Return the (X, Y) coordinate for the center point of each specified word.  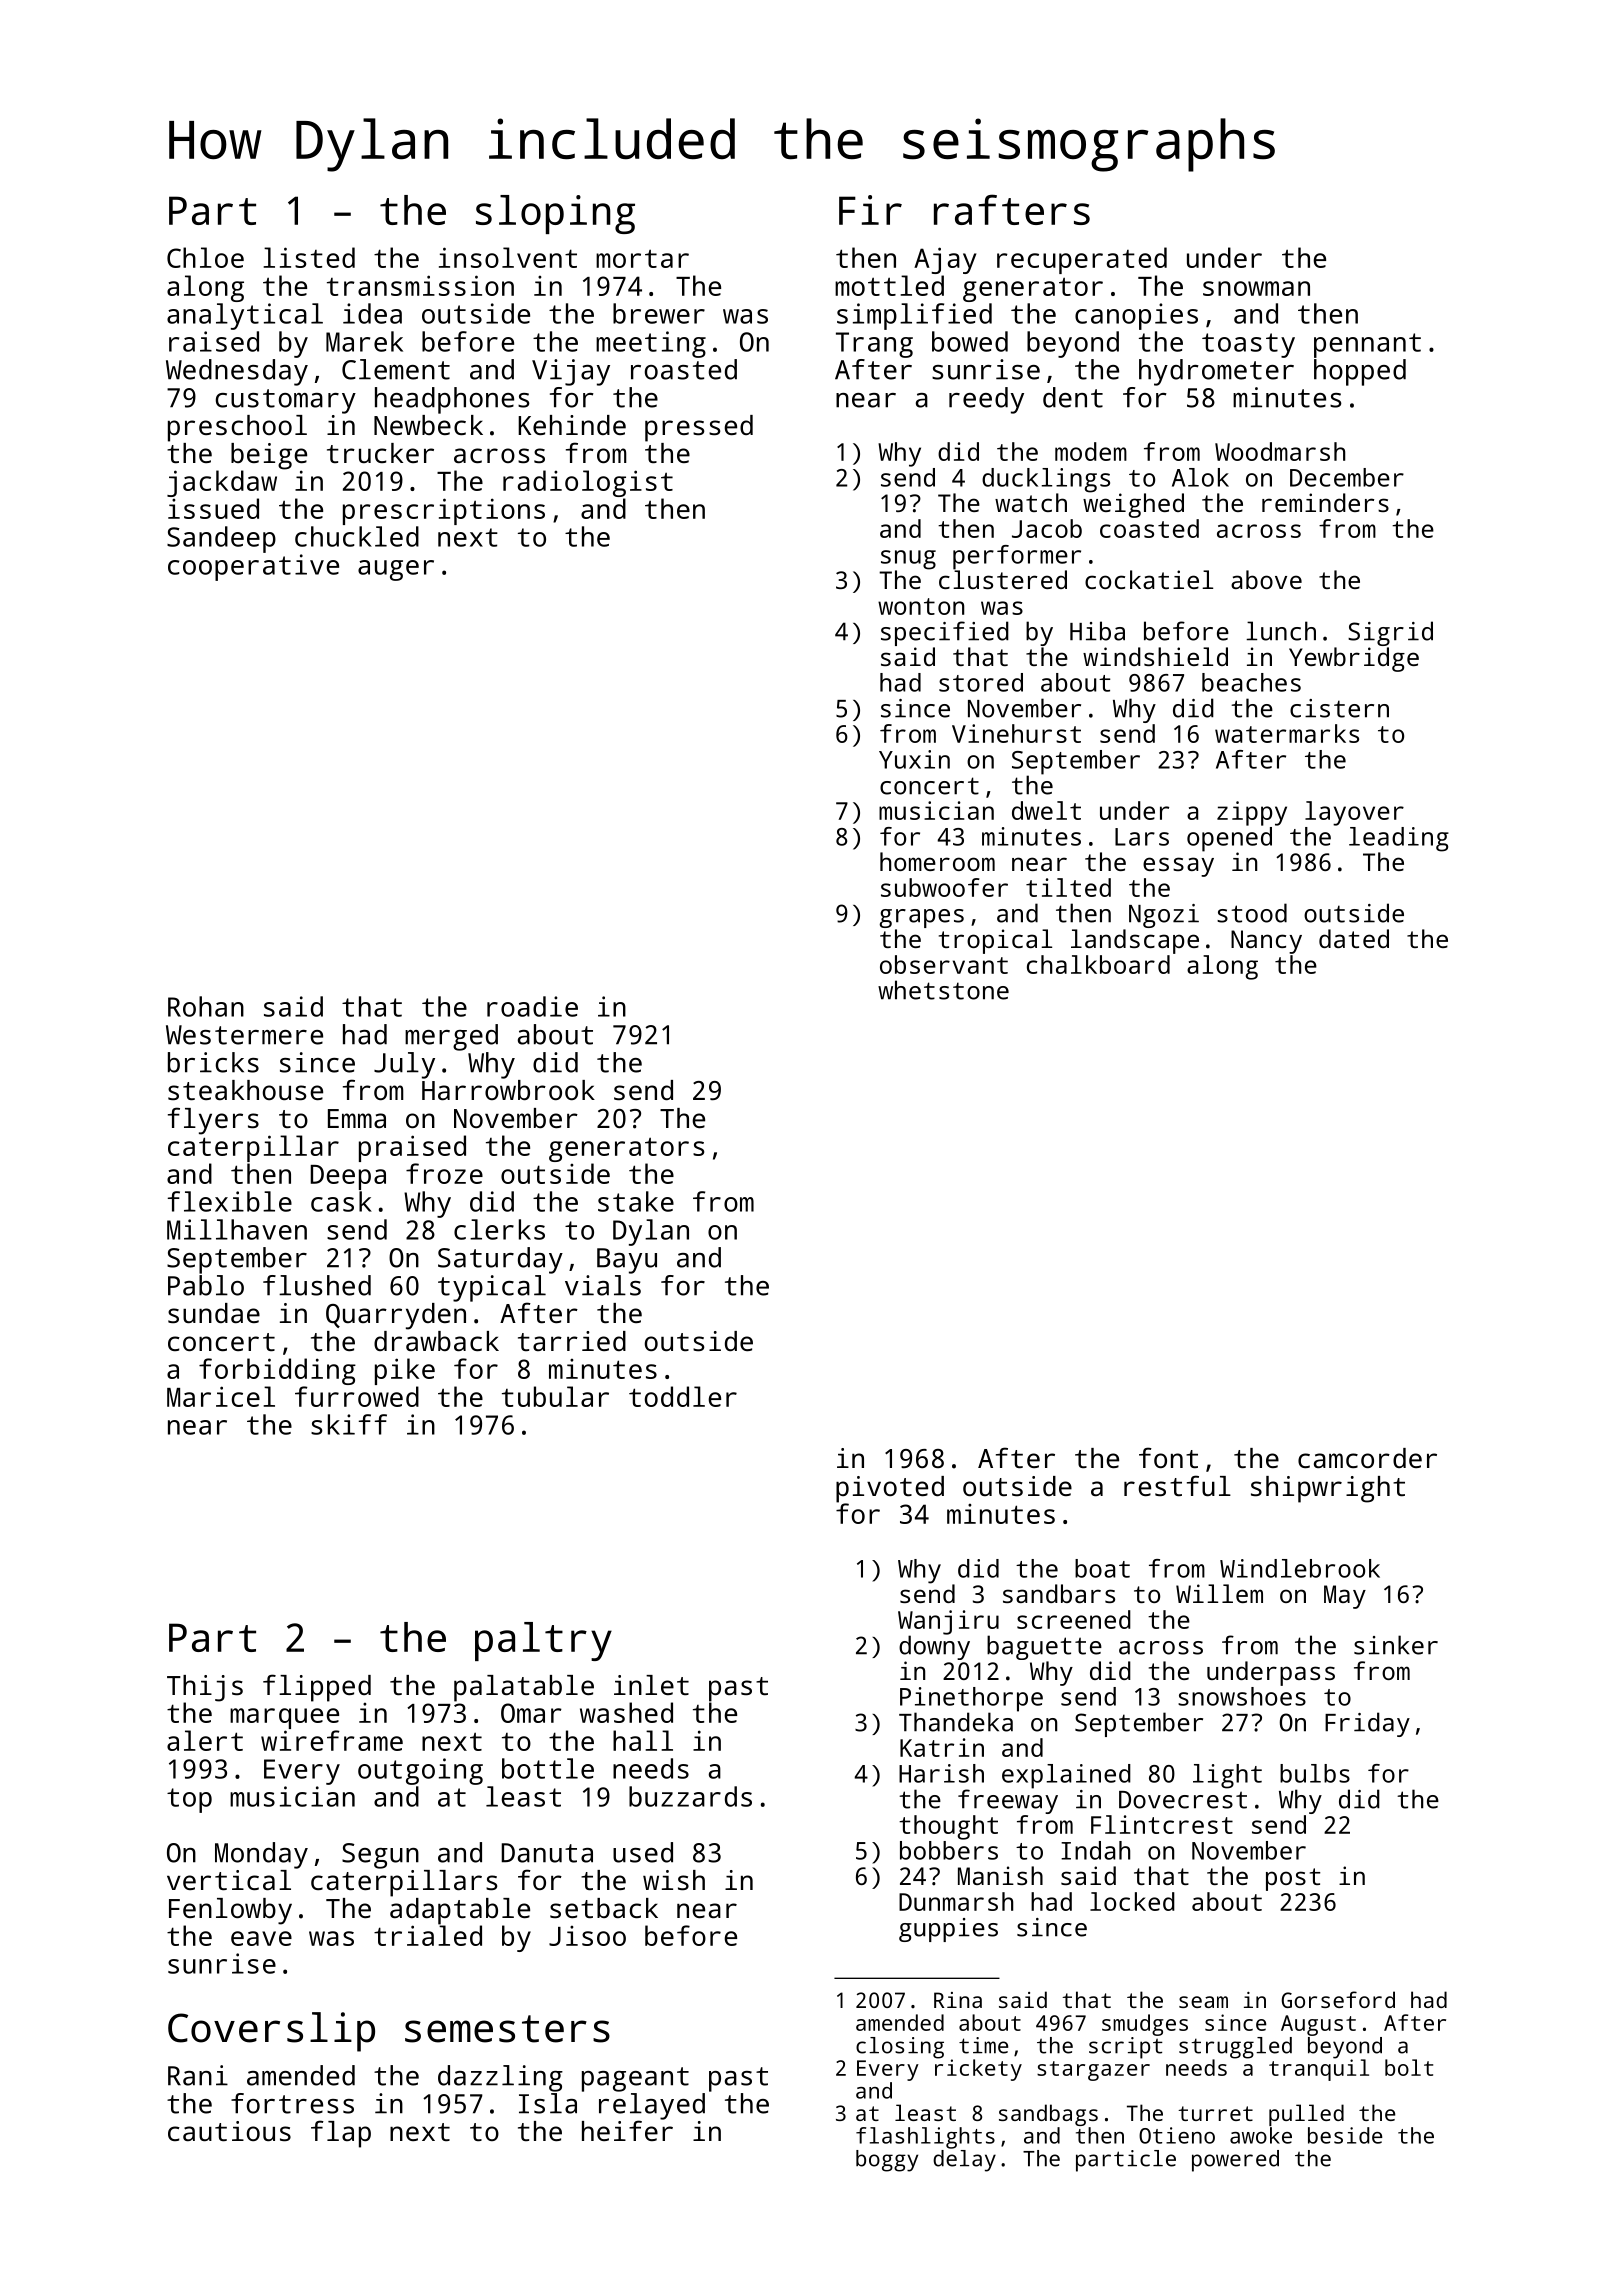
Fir (870, 210)
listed (309, 257)
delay (964, 2161)
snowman (1256, 288)
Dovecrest (1183, 1800)
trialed (428, 1935)
